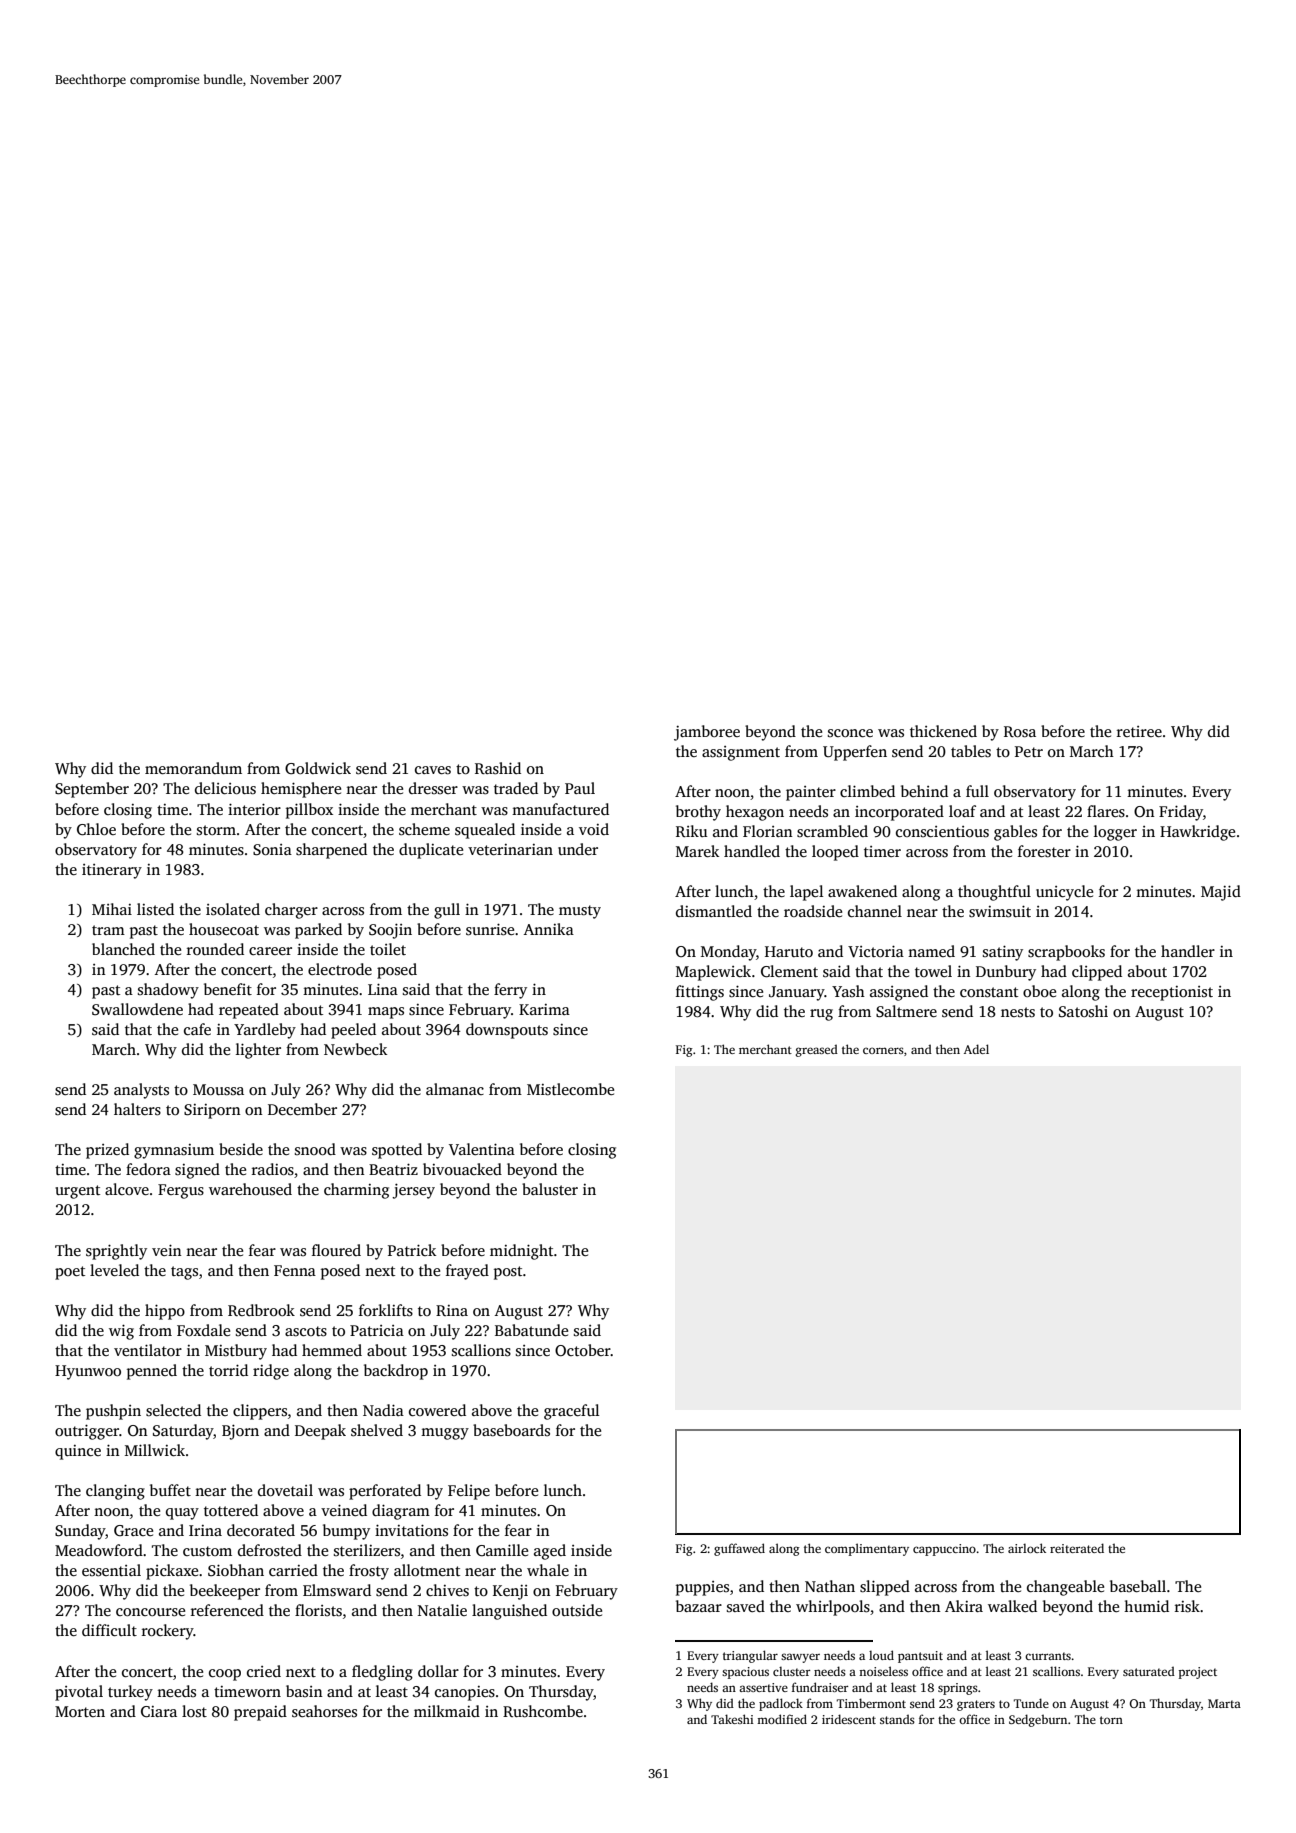 This screenshot has width=1296, height=1833. What do you see at coordinates (1139, 731) in the screenshot?
I see `retiree` at bounding box center [1139, 731].
